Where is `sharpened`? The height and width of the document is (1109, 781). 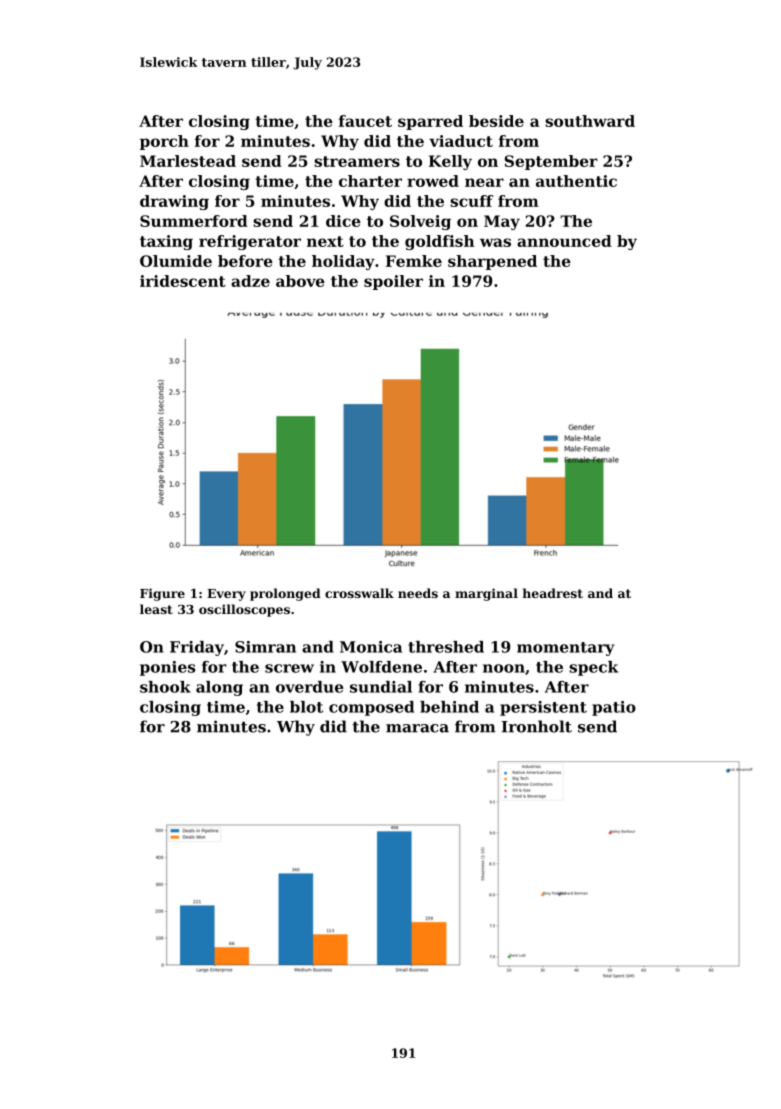 sharpened is located at coordinates (492, 262).
